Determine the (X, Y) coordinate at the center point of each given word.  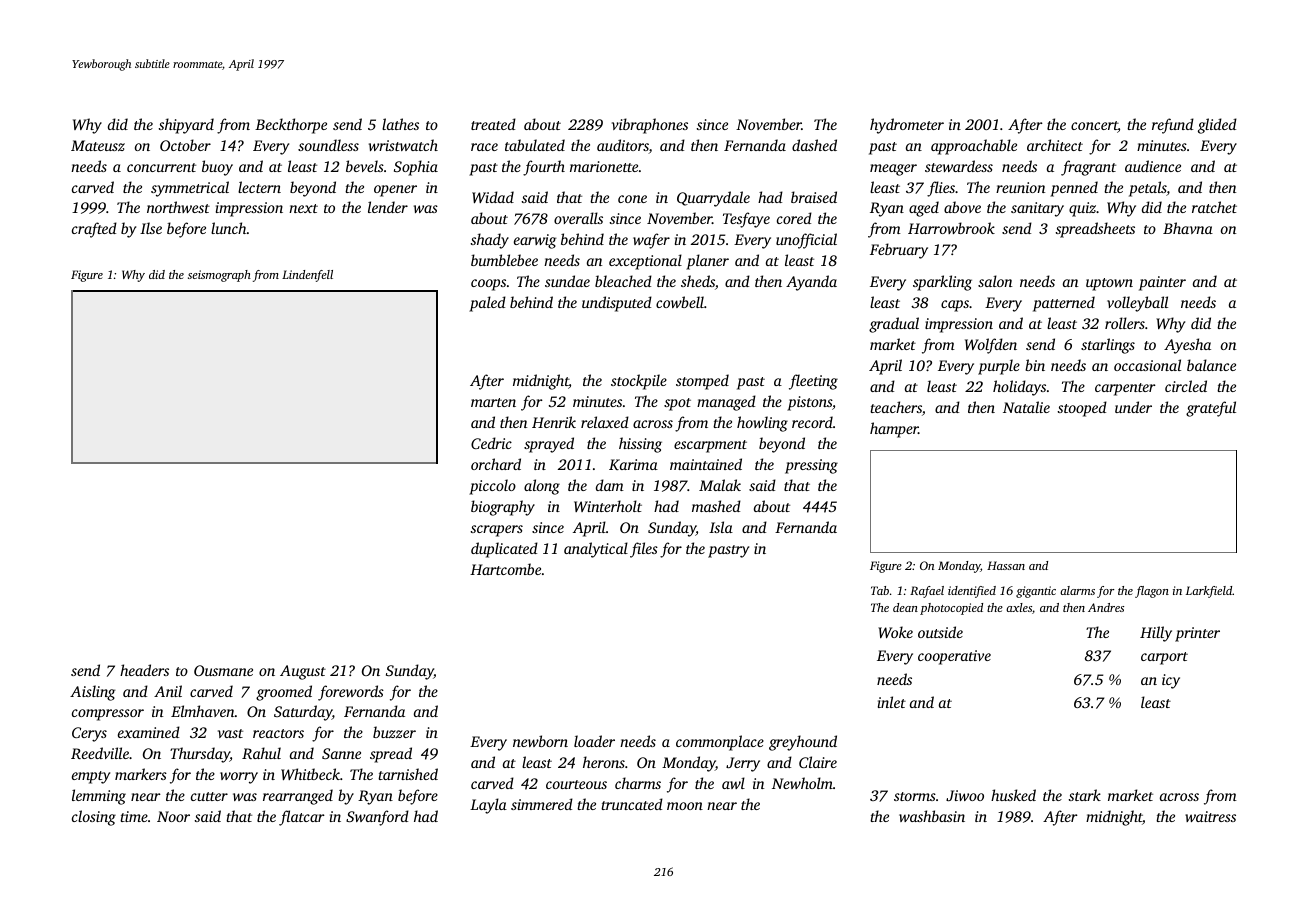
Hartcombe (505, 569)
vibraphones (650, 126)
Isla (721, 527)
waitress (1210, 816)
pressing (811, 466)
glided (1217, 126)
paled (487, 304)
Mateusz (98, 145)
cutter (209, 796)
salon (995, 281)
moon (685, 806)
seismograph (219, 276)
